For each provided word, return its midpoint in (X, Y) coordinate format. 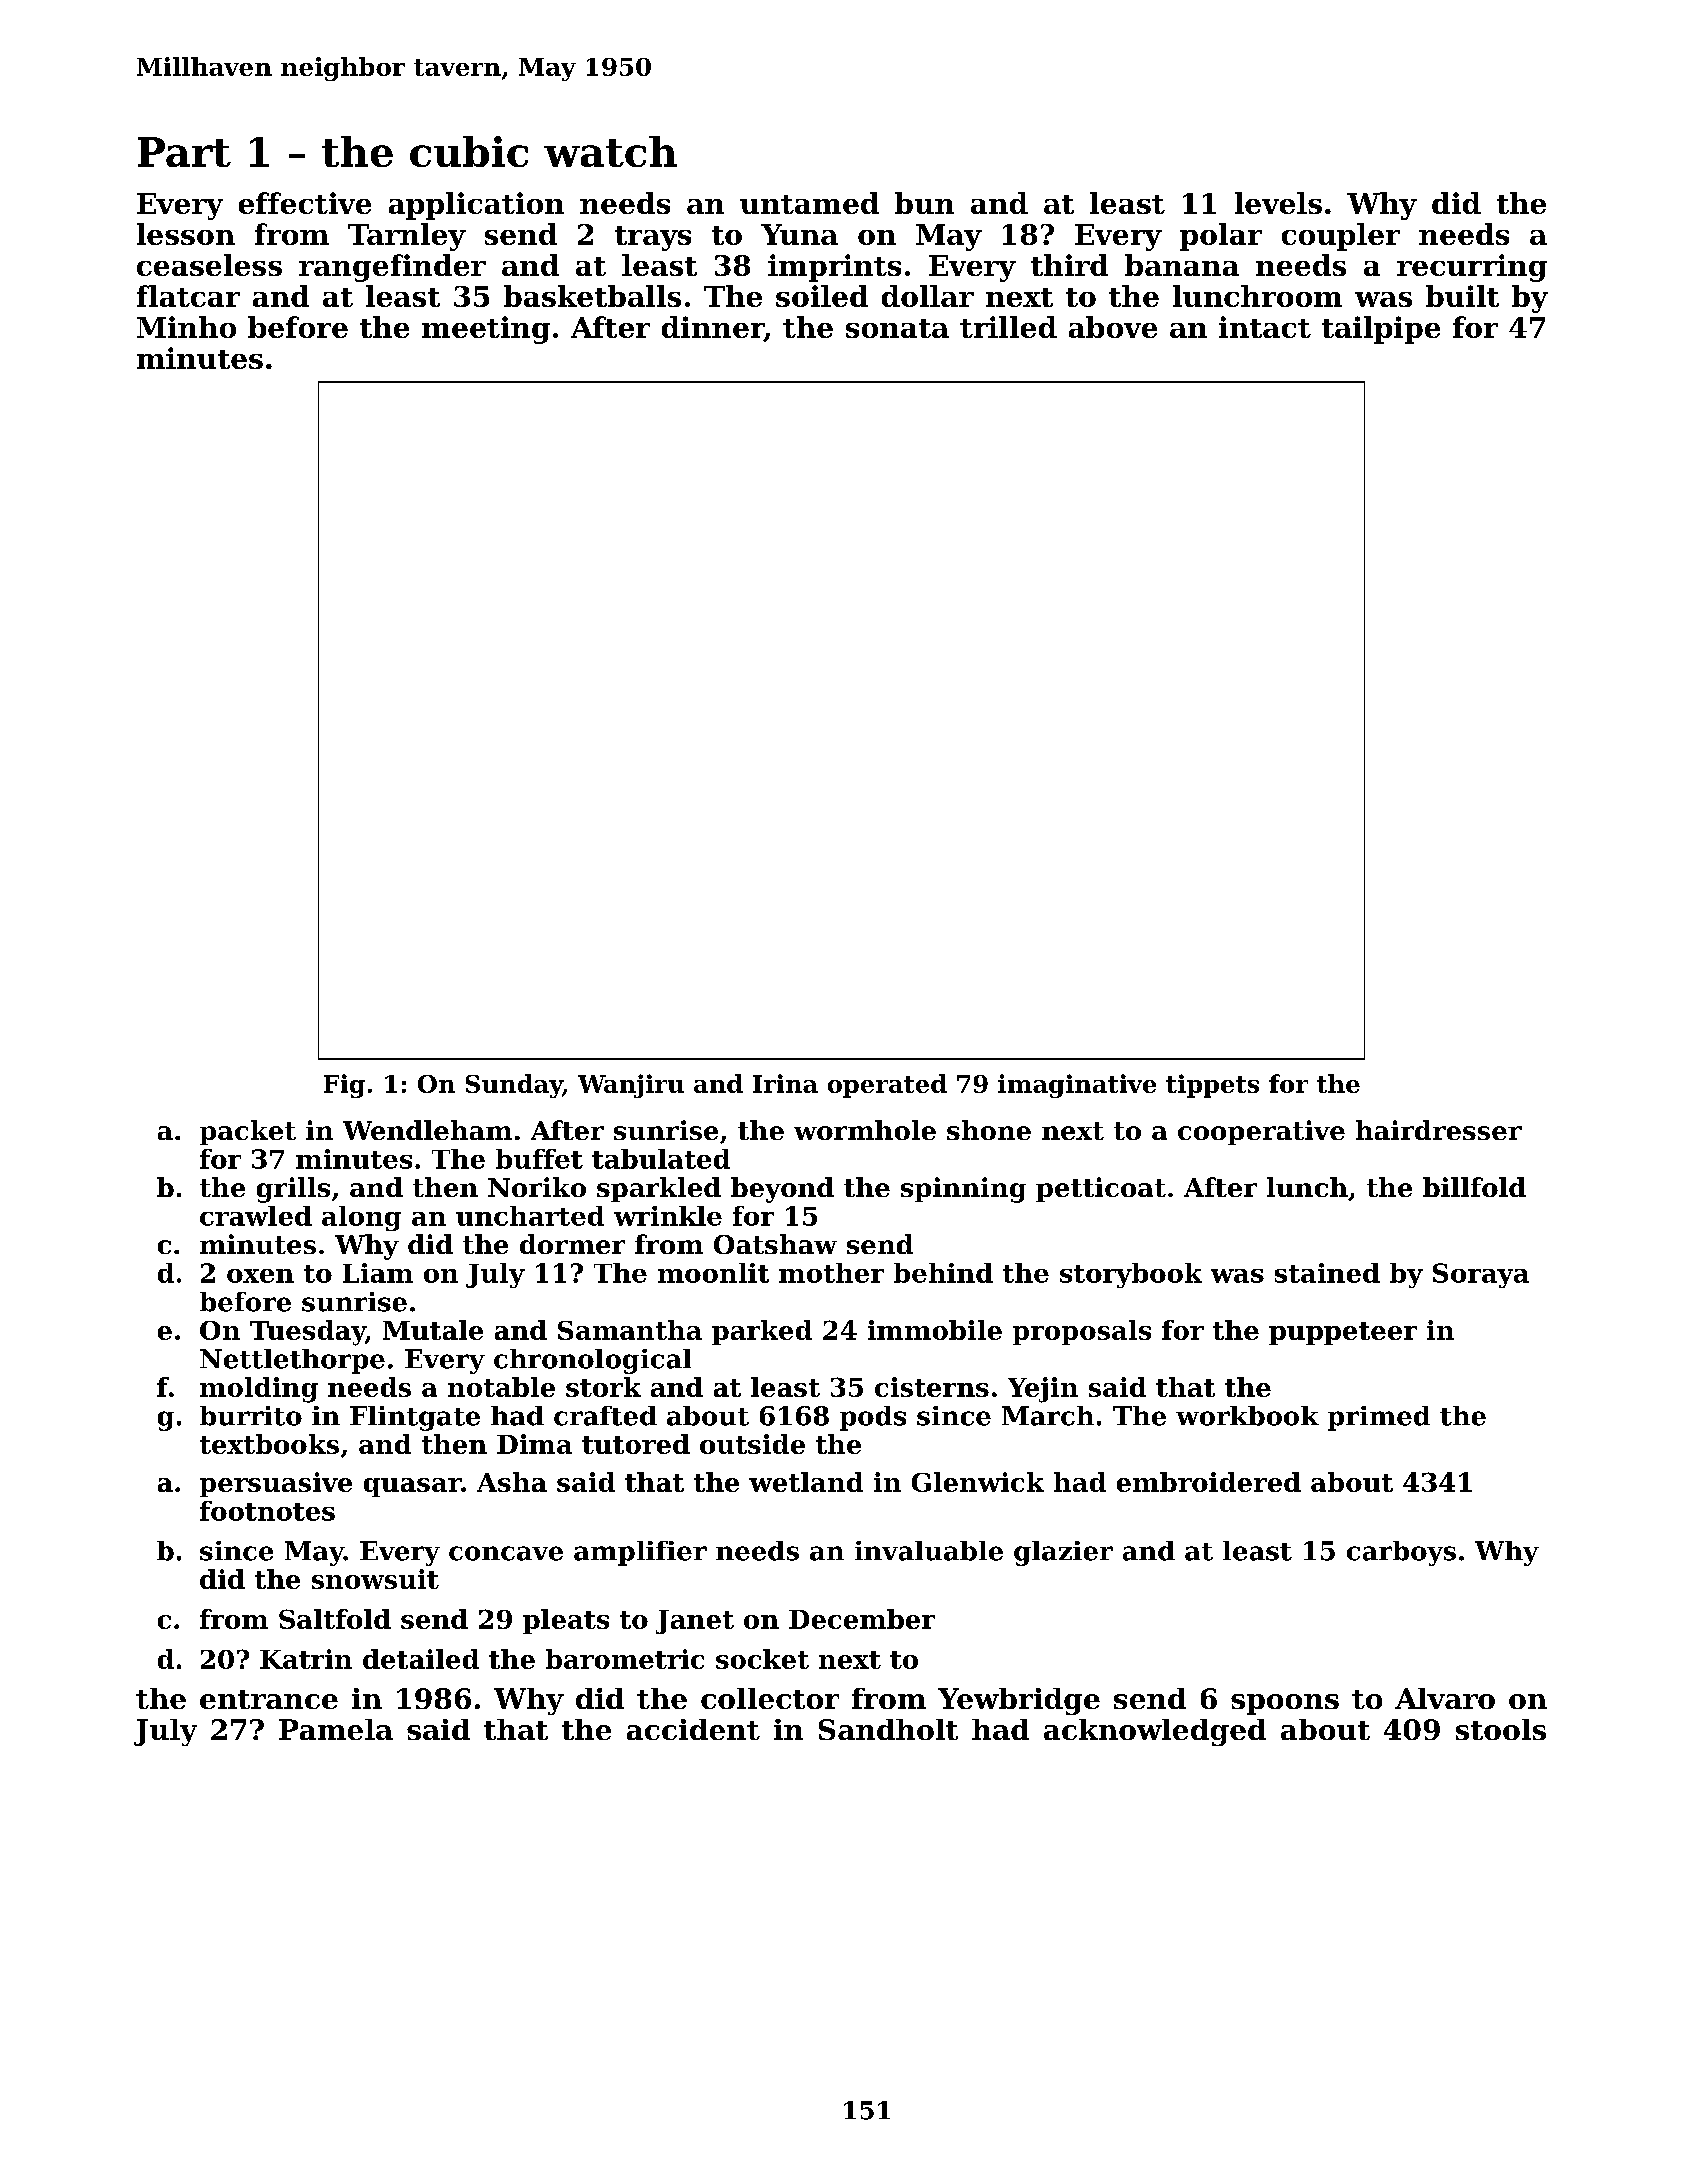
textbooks (269, 1444)
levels (1278, 203)
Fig (344, 1086)
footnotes (267, 1511)
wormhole (865, 1130)
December (862, 1619)
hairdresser (1439, 1130)
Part (184, 152)
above (1113, 327)
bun (924, 203)
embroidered (1209, 1482)
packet (248, 1132)
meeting (486, 330)
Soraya (1481, 1275)
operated (887, 1086)
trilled (1008, 327)
